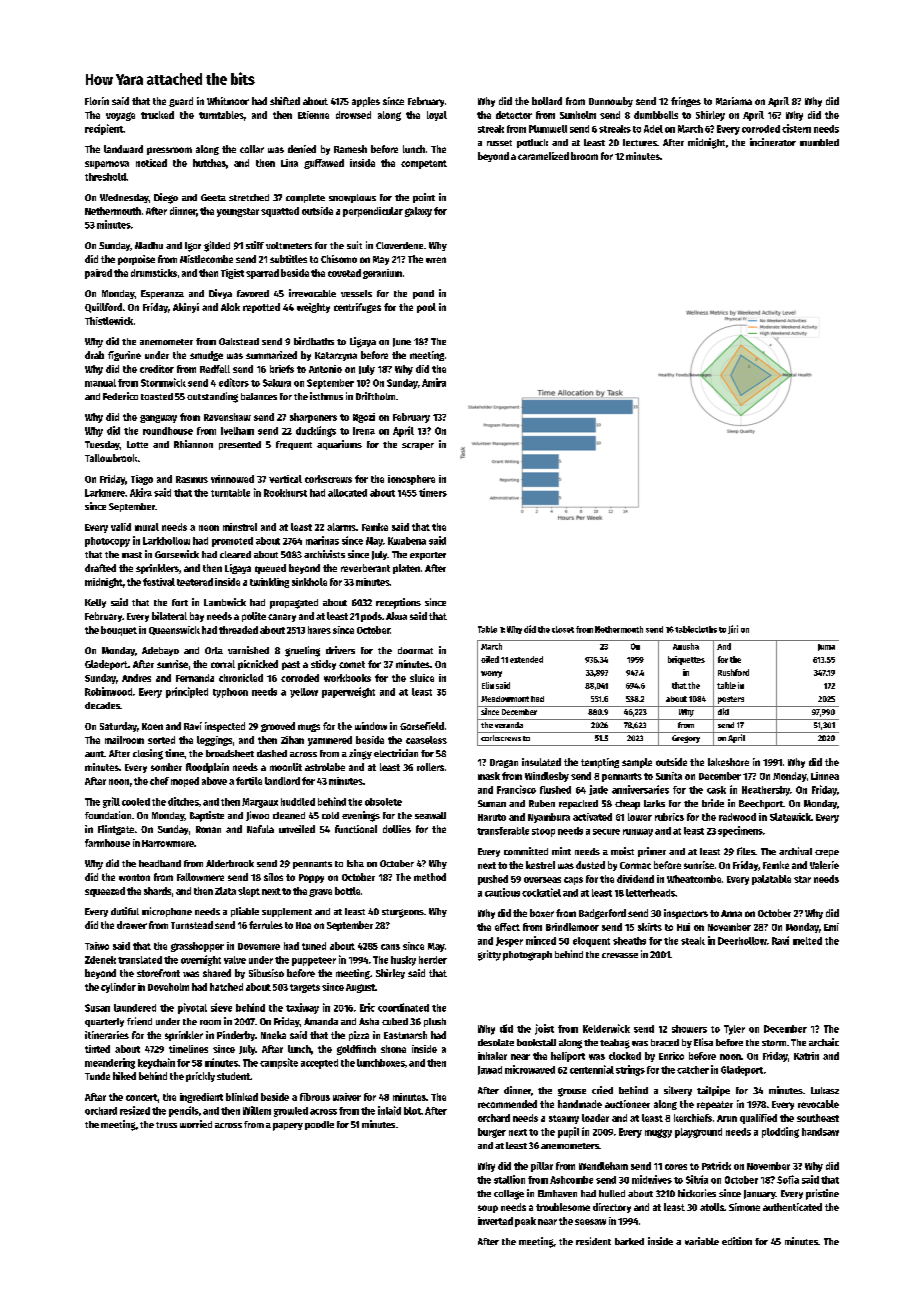  What do you see at coordinates (422, 678) in the page?
I see `sluice` at bounding box center [422, 678].
